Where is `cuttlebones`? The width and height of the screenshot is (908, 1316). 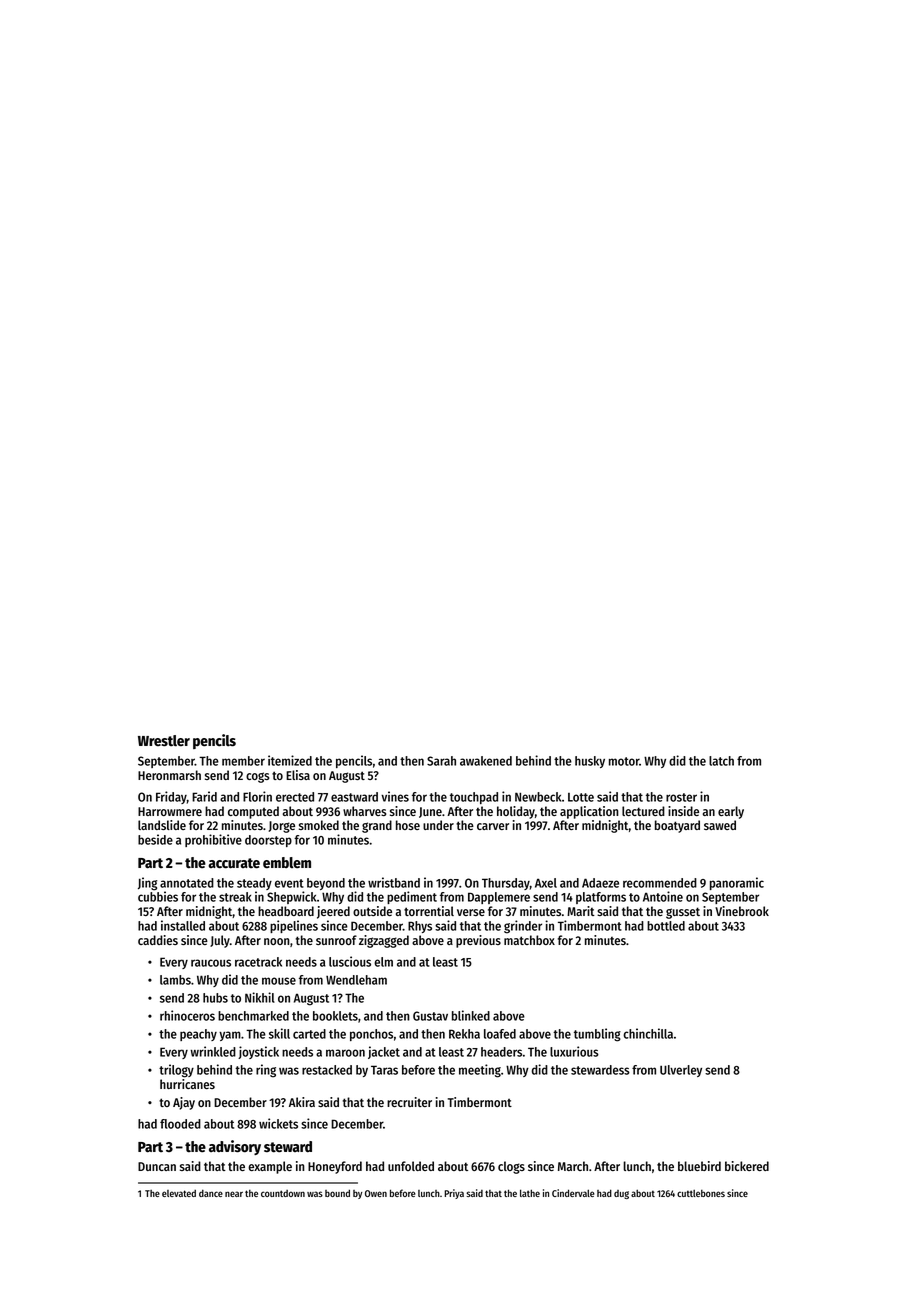
cuttlebones is located at coordinates (701, 1193).
